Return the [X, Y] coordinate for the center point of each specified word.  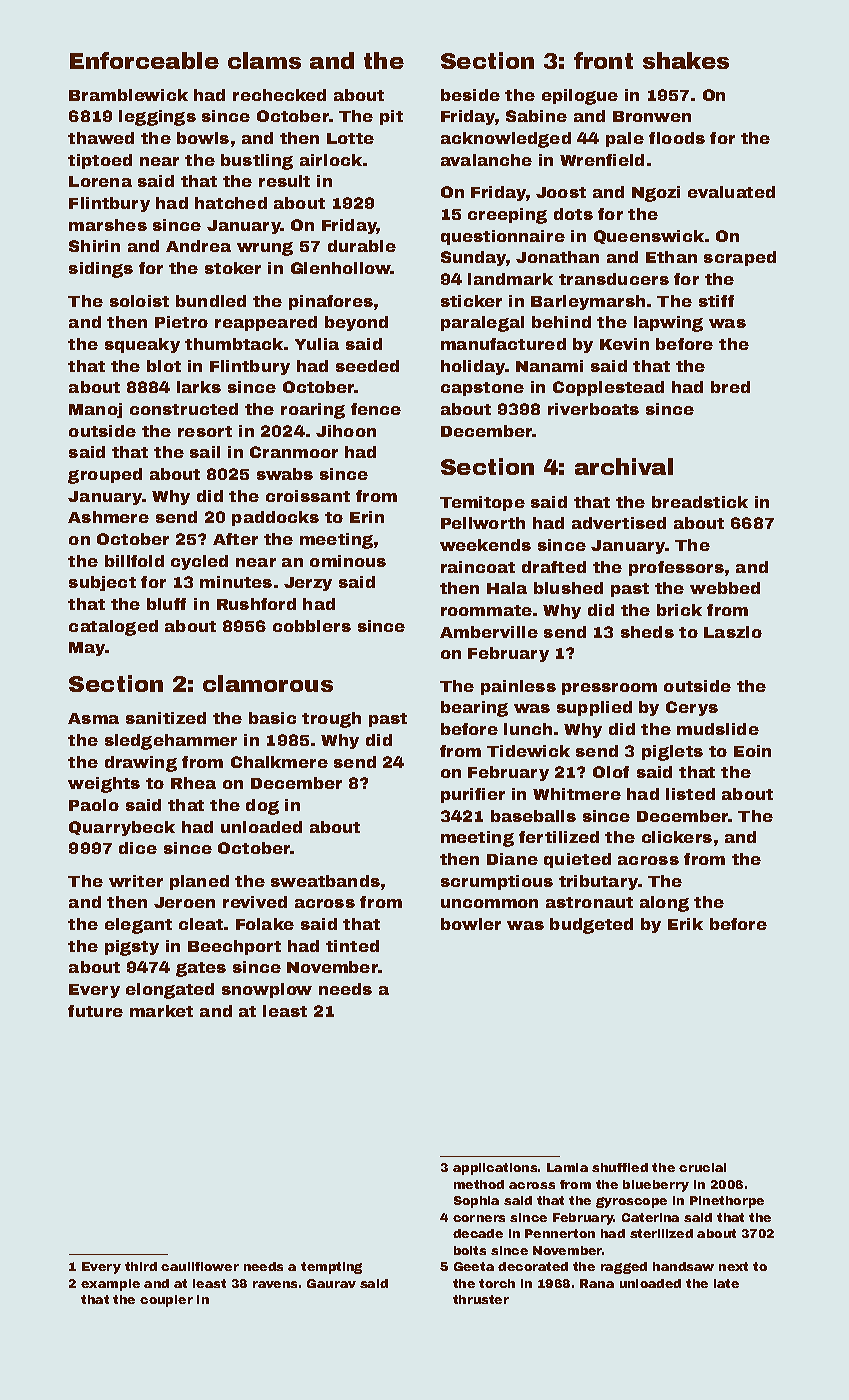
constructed [184, 409]
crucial [702, 1167]
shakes [686, 60]
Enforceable [144, 60]
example [110, 1285]
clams [264, 60]
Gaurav [331, 1283]
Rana [597, 1283]
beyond [356, 323]
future [95, 1011]
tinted [352, 946]
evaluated [731, 192]
